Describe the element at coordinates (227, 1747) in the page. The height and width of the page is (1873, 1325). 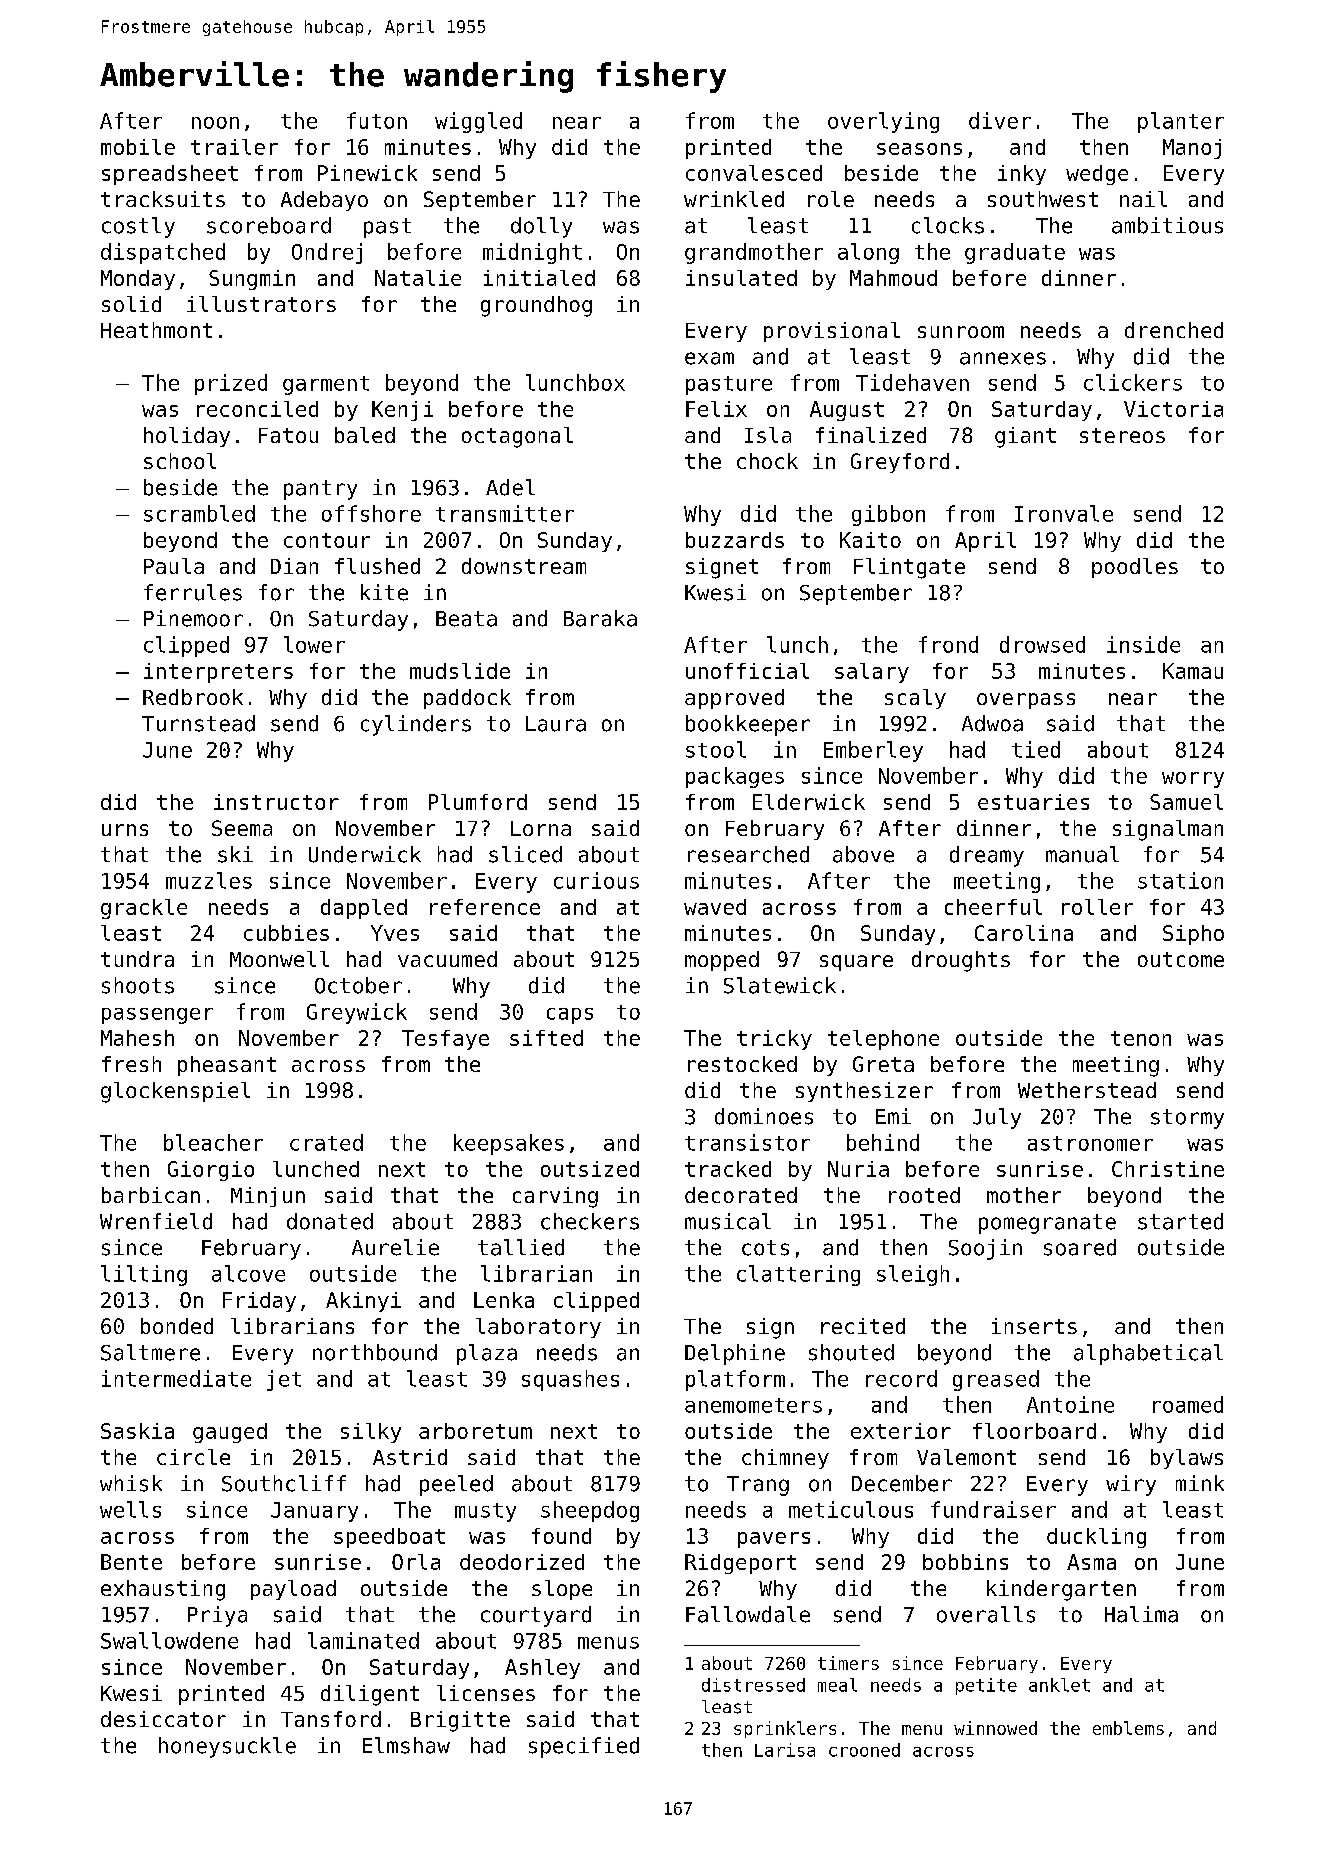
I see `honeysuckle` at that location.
